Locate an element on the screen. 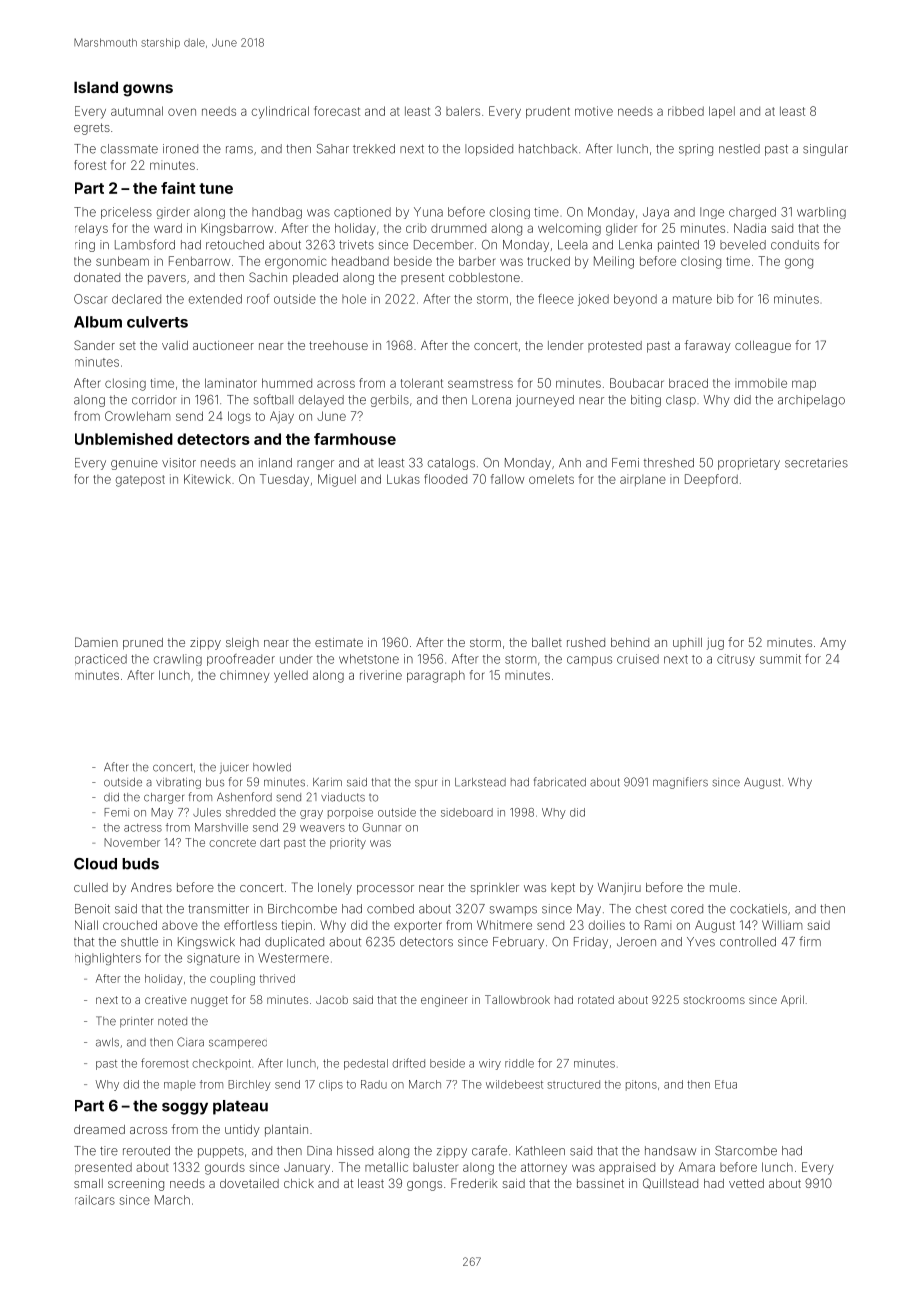 The height and width of the screenshot is (1308, 924). nestled is located at coordinates (739, 149).
